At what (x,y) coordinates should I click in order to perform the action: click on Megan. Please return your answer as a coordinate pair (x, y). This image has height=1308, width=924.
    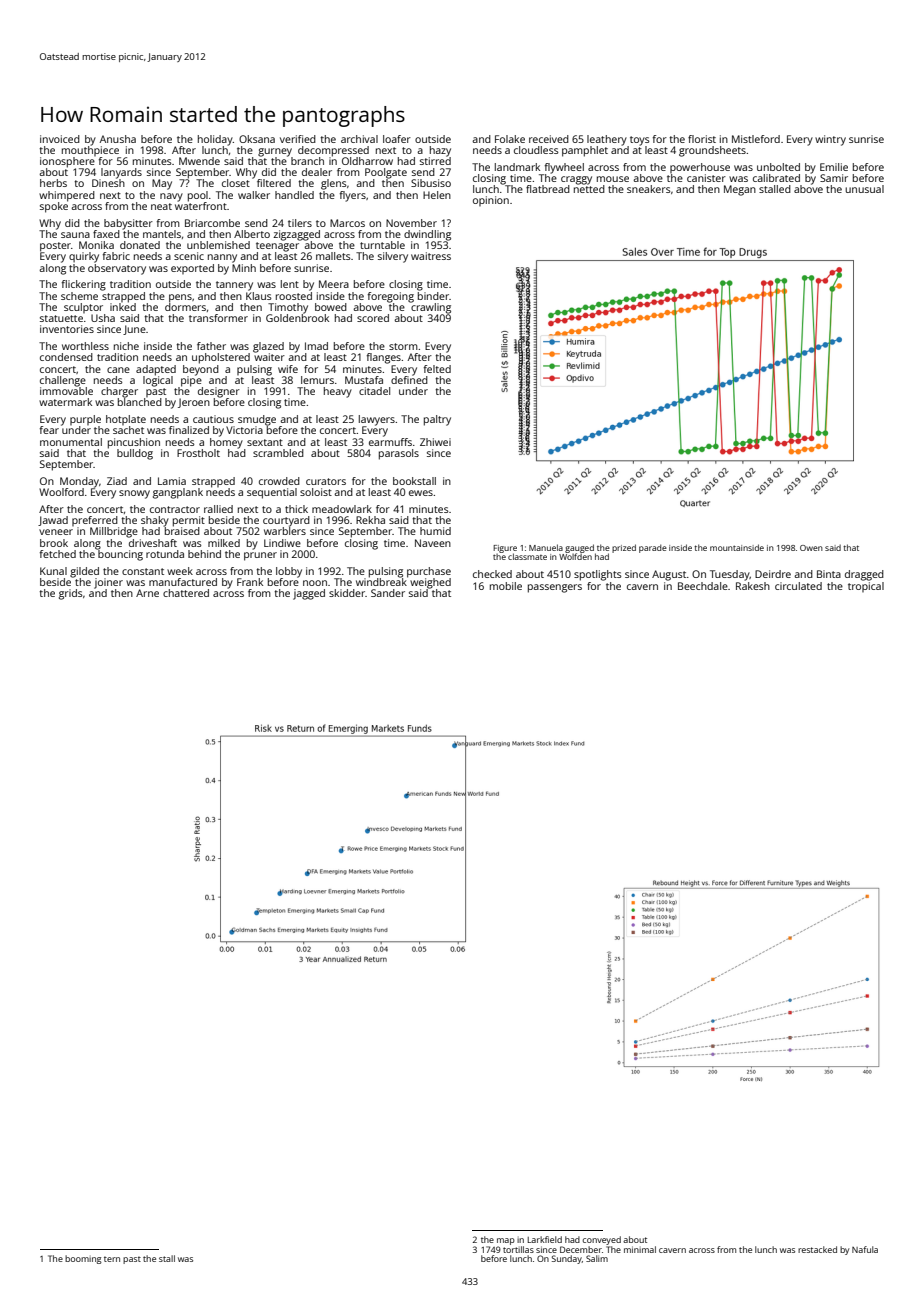
    Looking at the image, I should click on (740, 190).
